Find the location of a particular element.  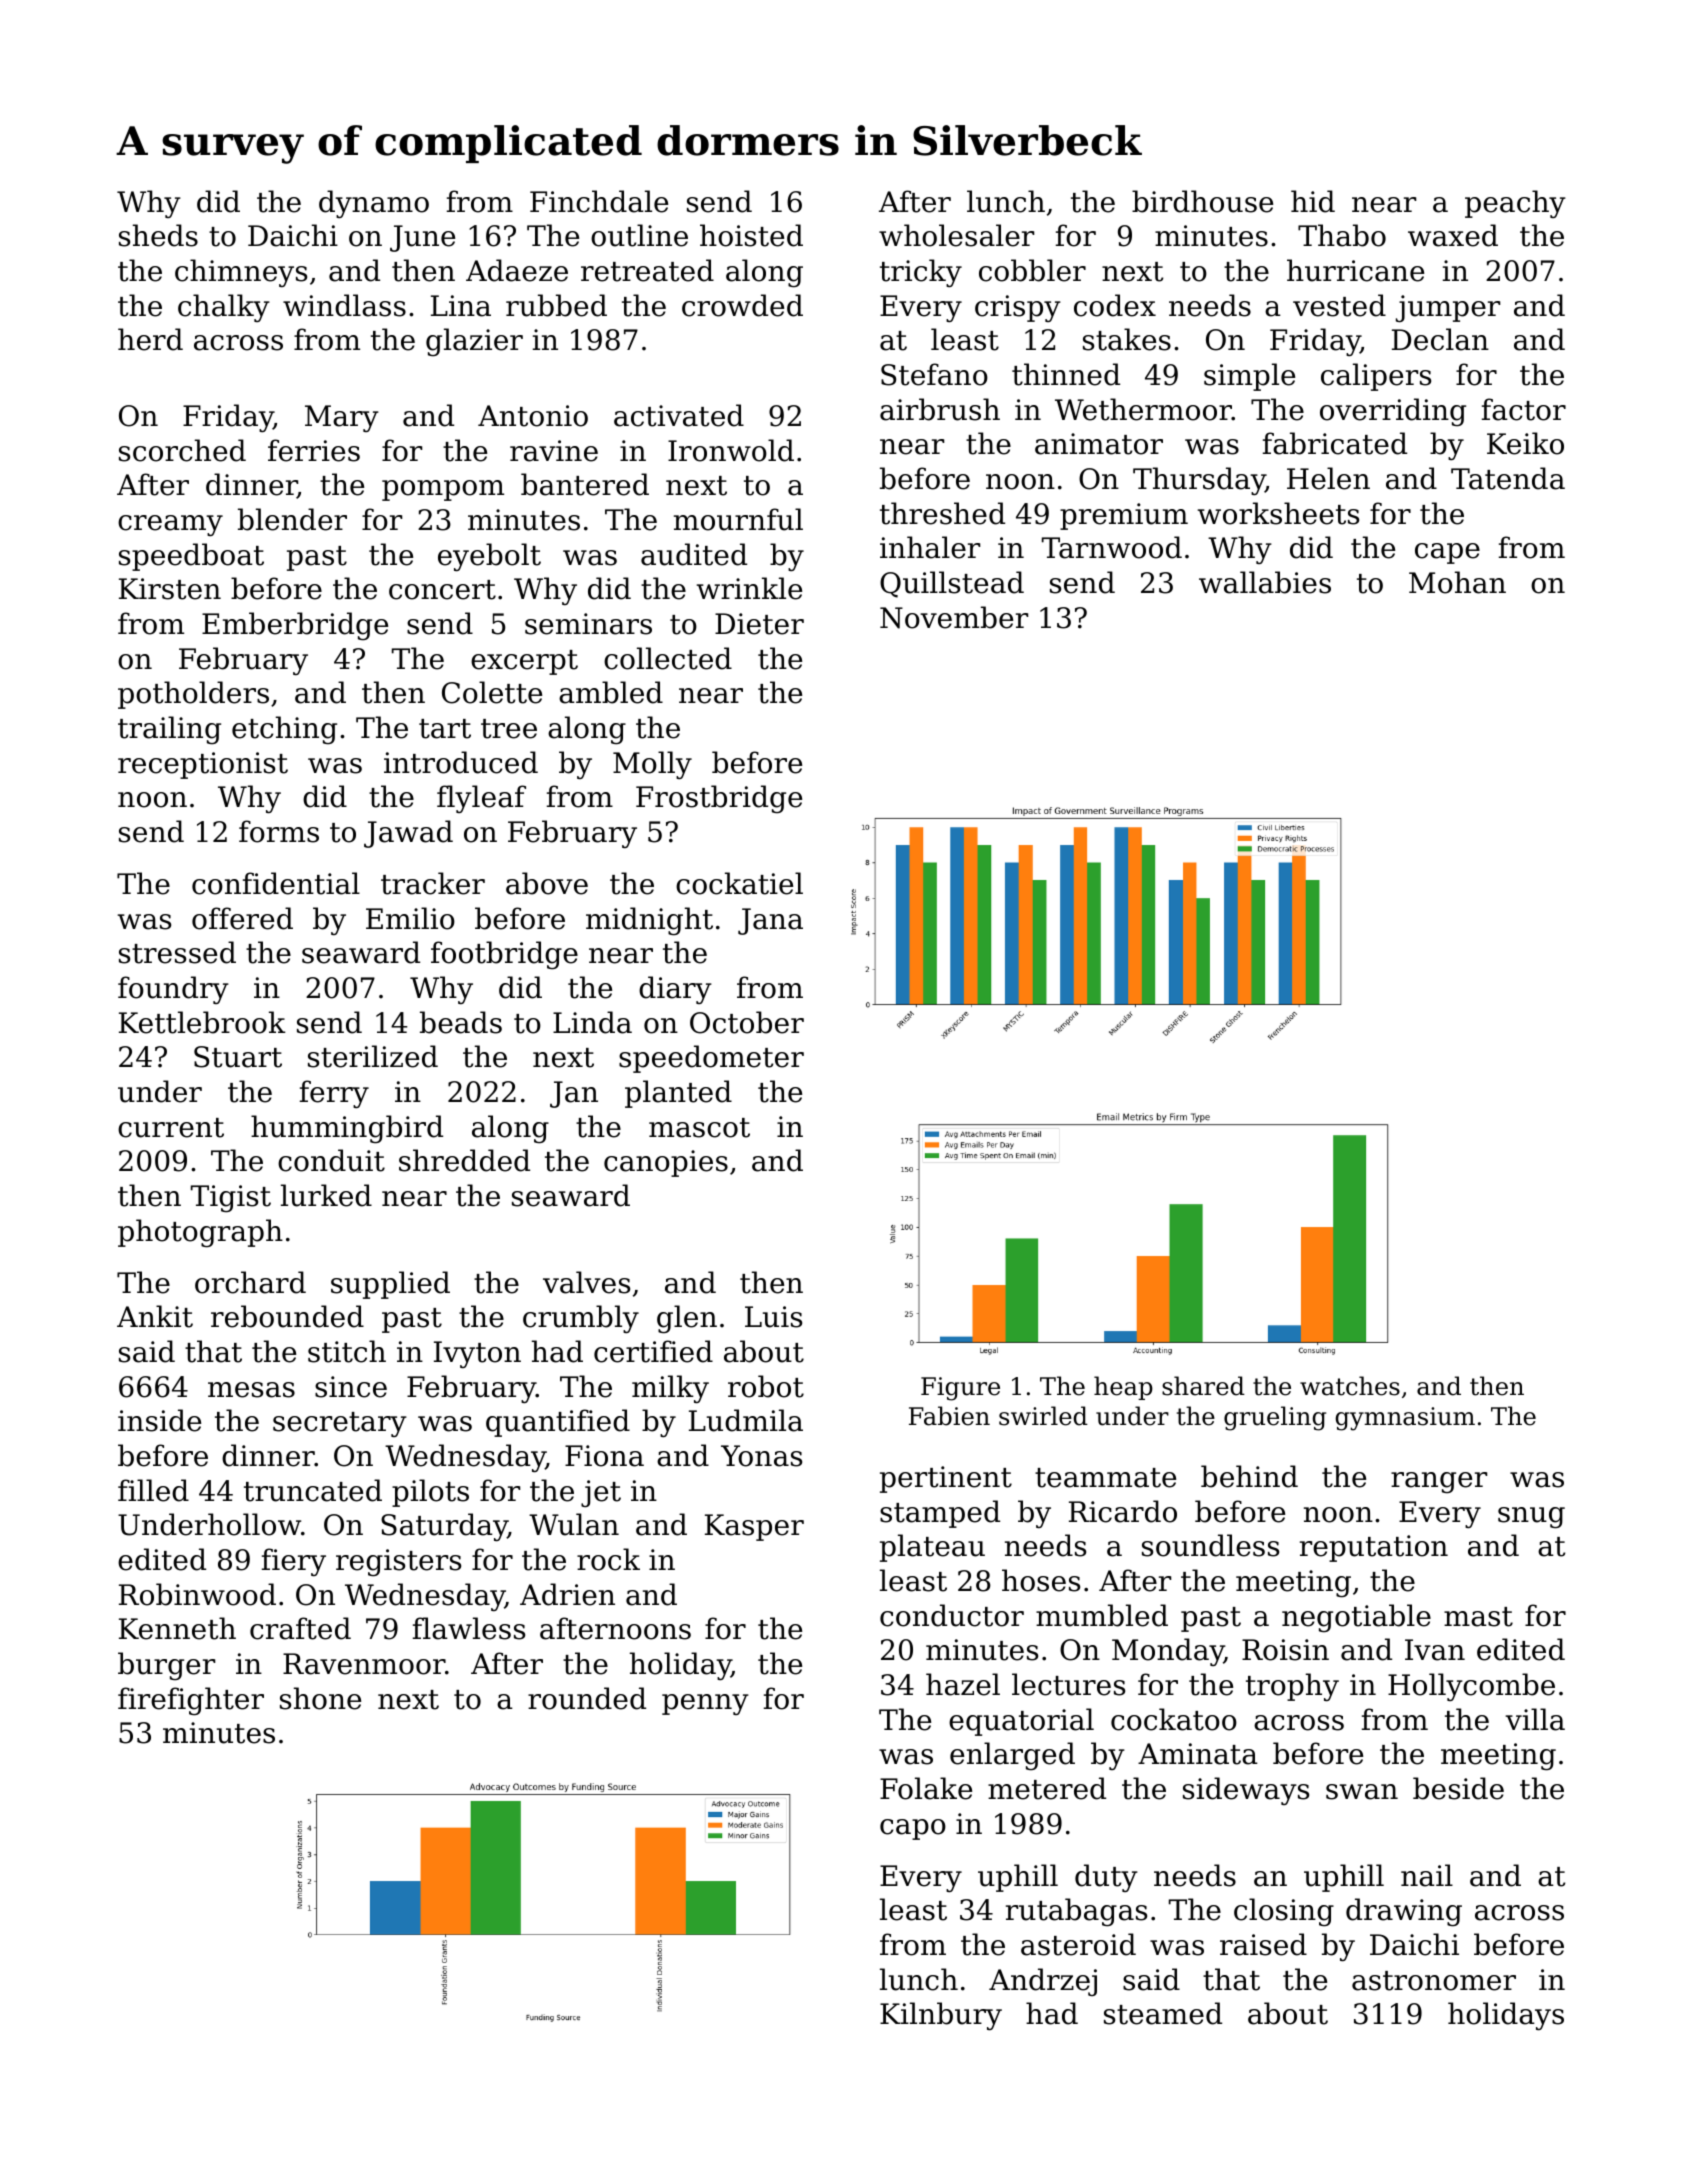

dynamo is located at coordinates (374, 204).
